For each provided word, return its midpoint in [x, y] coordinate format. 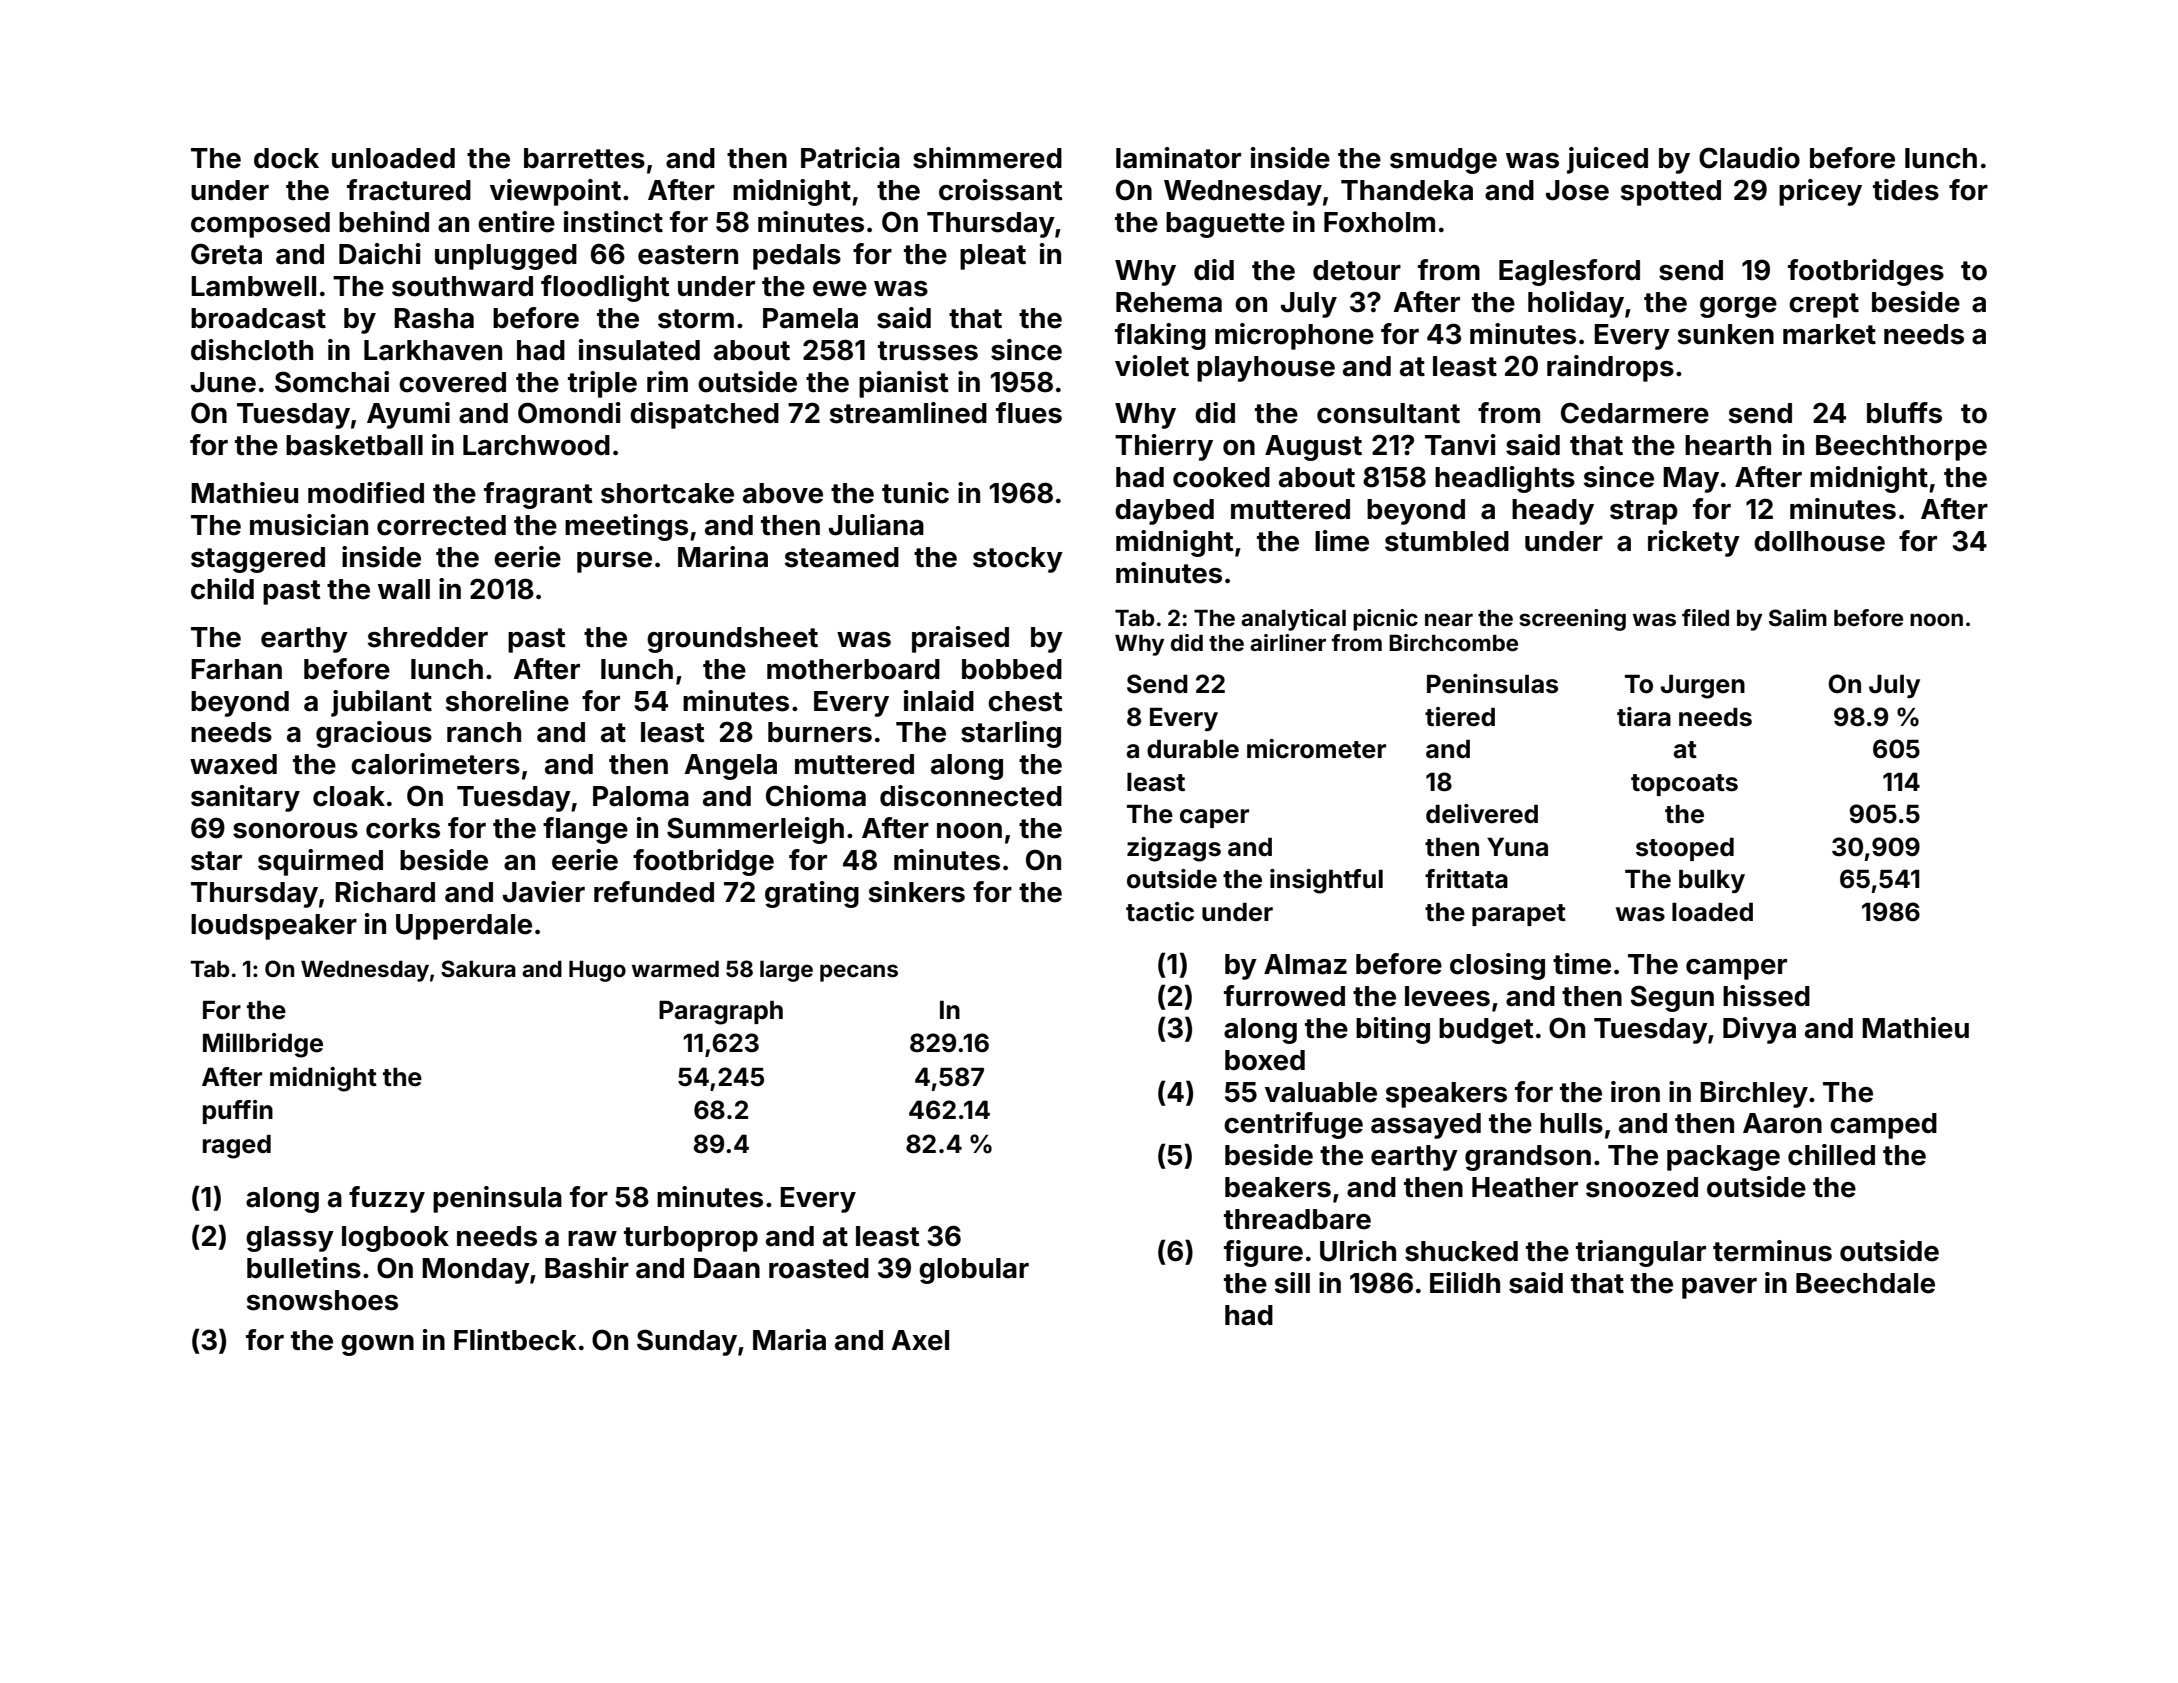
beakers [1278, 1187]
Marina [723, 557]
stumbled [1447, 541]
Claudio [1749, 158]
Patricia [850, 158]
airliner [1288, 642]
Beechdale [1865, 1283]
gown [377, 1345]
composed [260, 225]
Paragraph [721, 1013]
